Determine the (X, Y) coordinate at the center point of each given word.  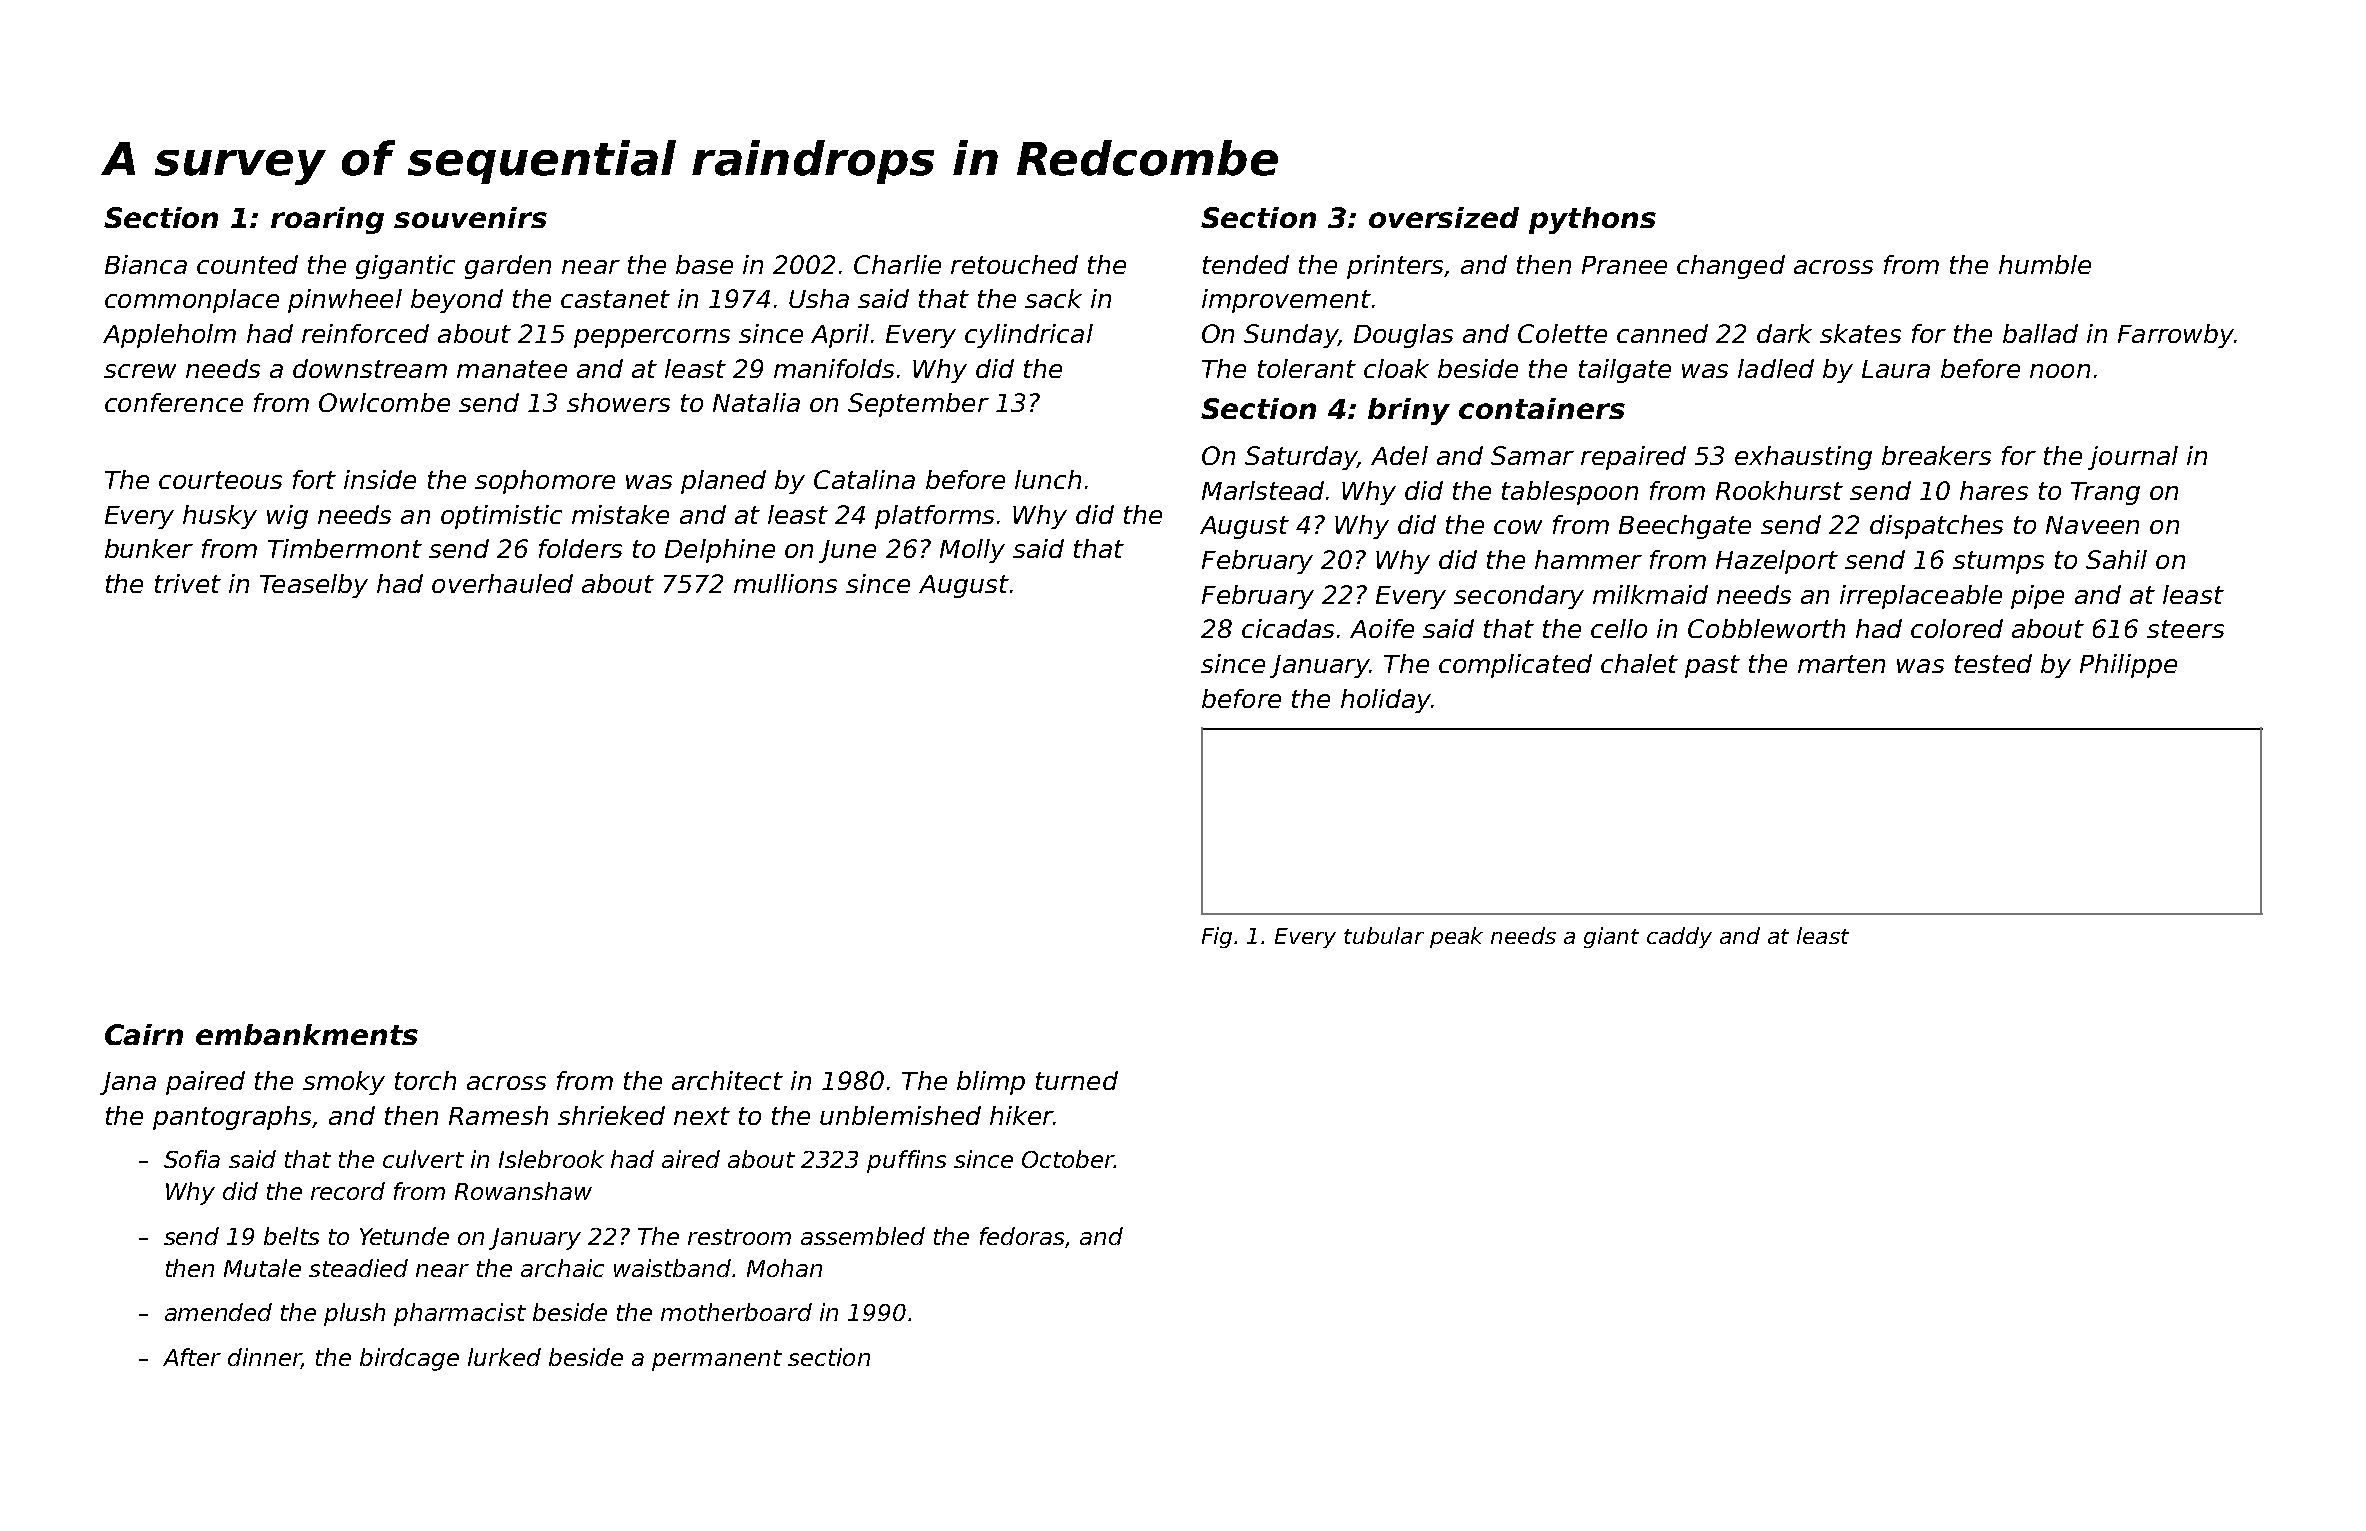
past (1712, 666)
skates (1860, 333)
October (1068, 1159)
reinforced (365, 333)
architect (727, 1080)
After (192, 1357)
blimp (991, 1083)
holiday (1386, 701)
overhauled (502, 583)
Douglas (1403, 336)
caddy (1679, 937)
